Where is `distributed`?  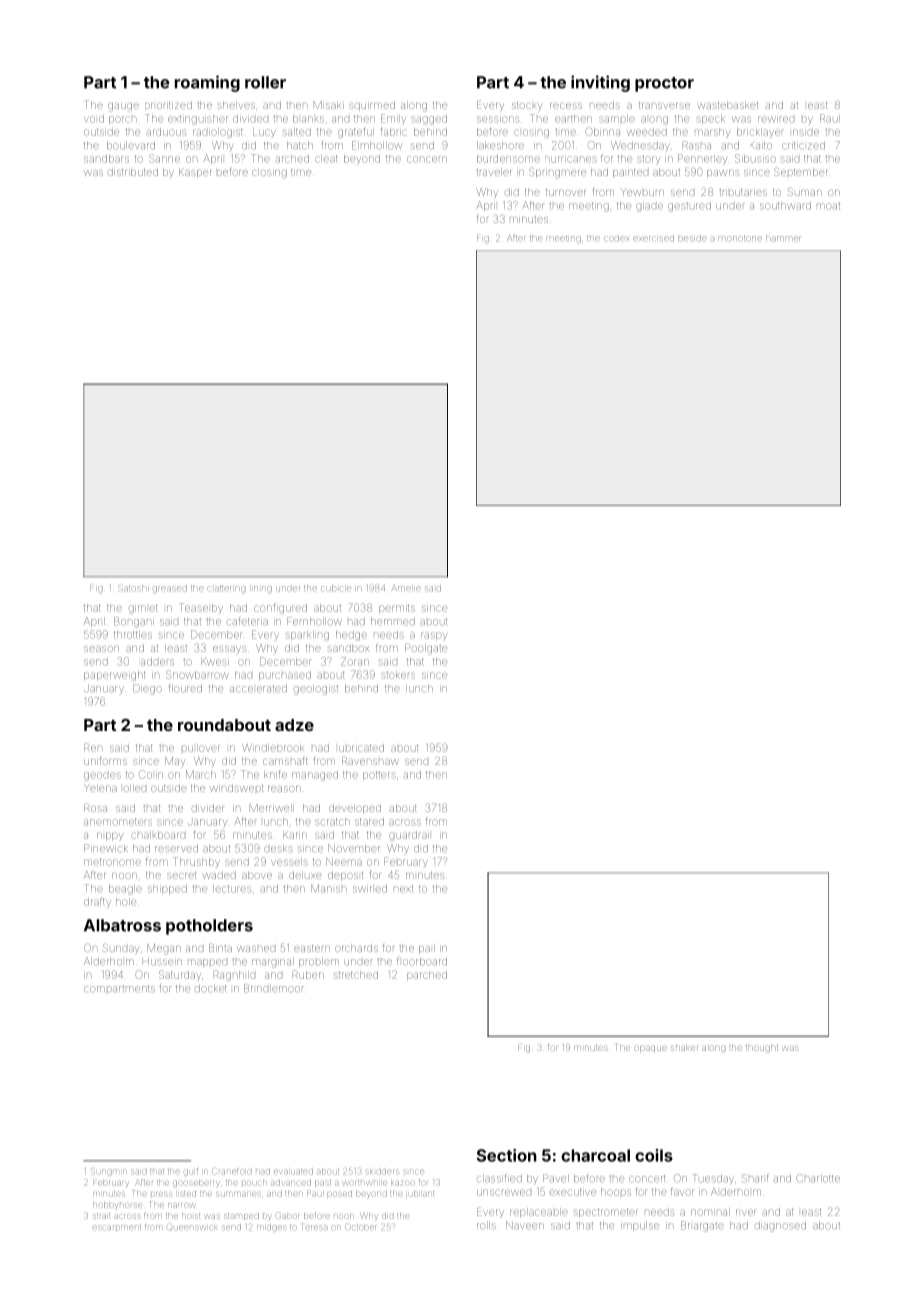
distributed is located at coordinates (133, 172).
